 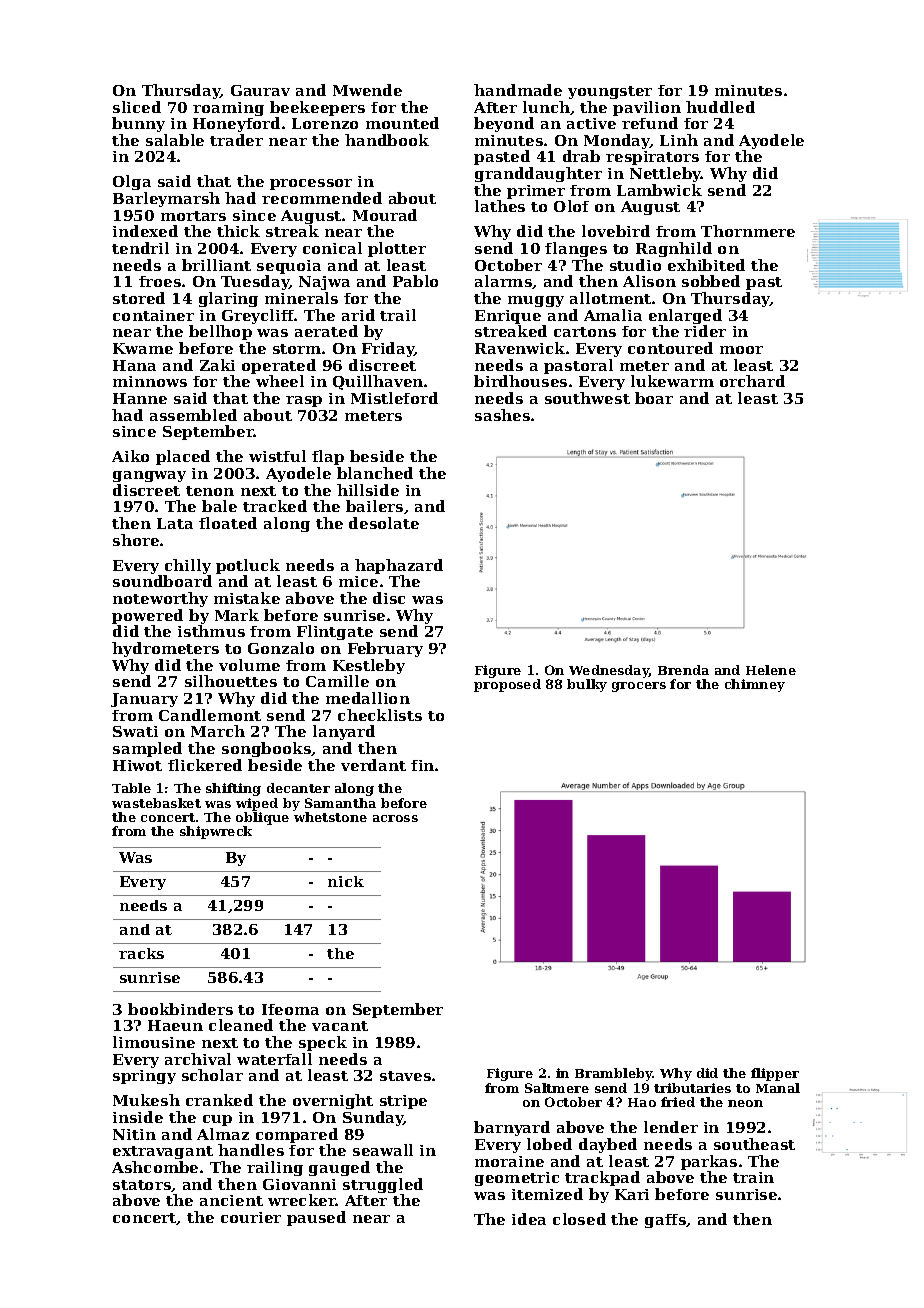 I want to click on rider, so click(x=705, y=331).
